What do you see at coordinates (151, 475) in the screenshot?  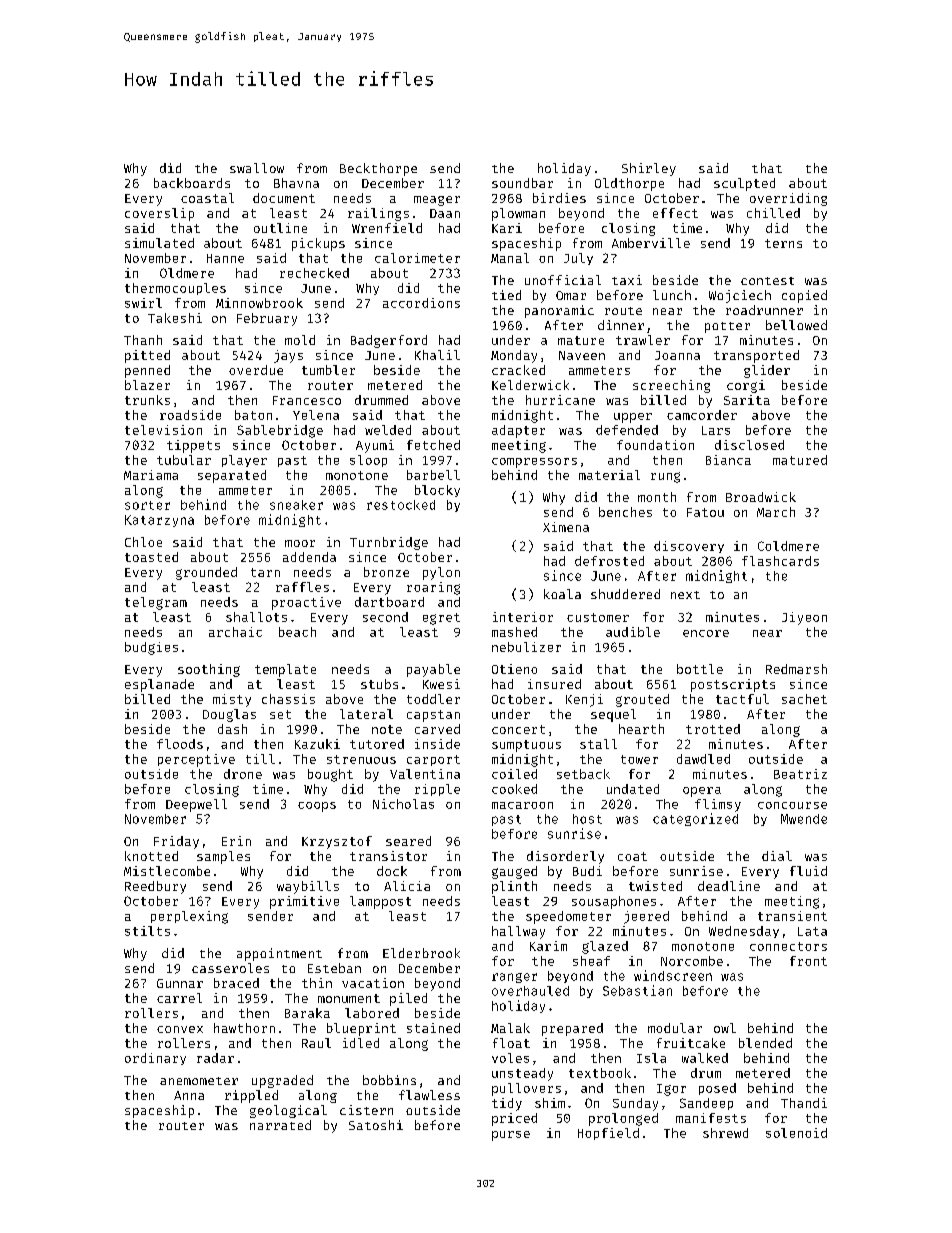 I see `Mariama` at bounding box center [151, 475].
